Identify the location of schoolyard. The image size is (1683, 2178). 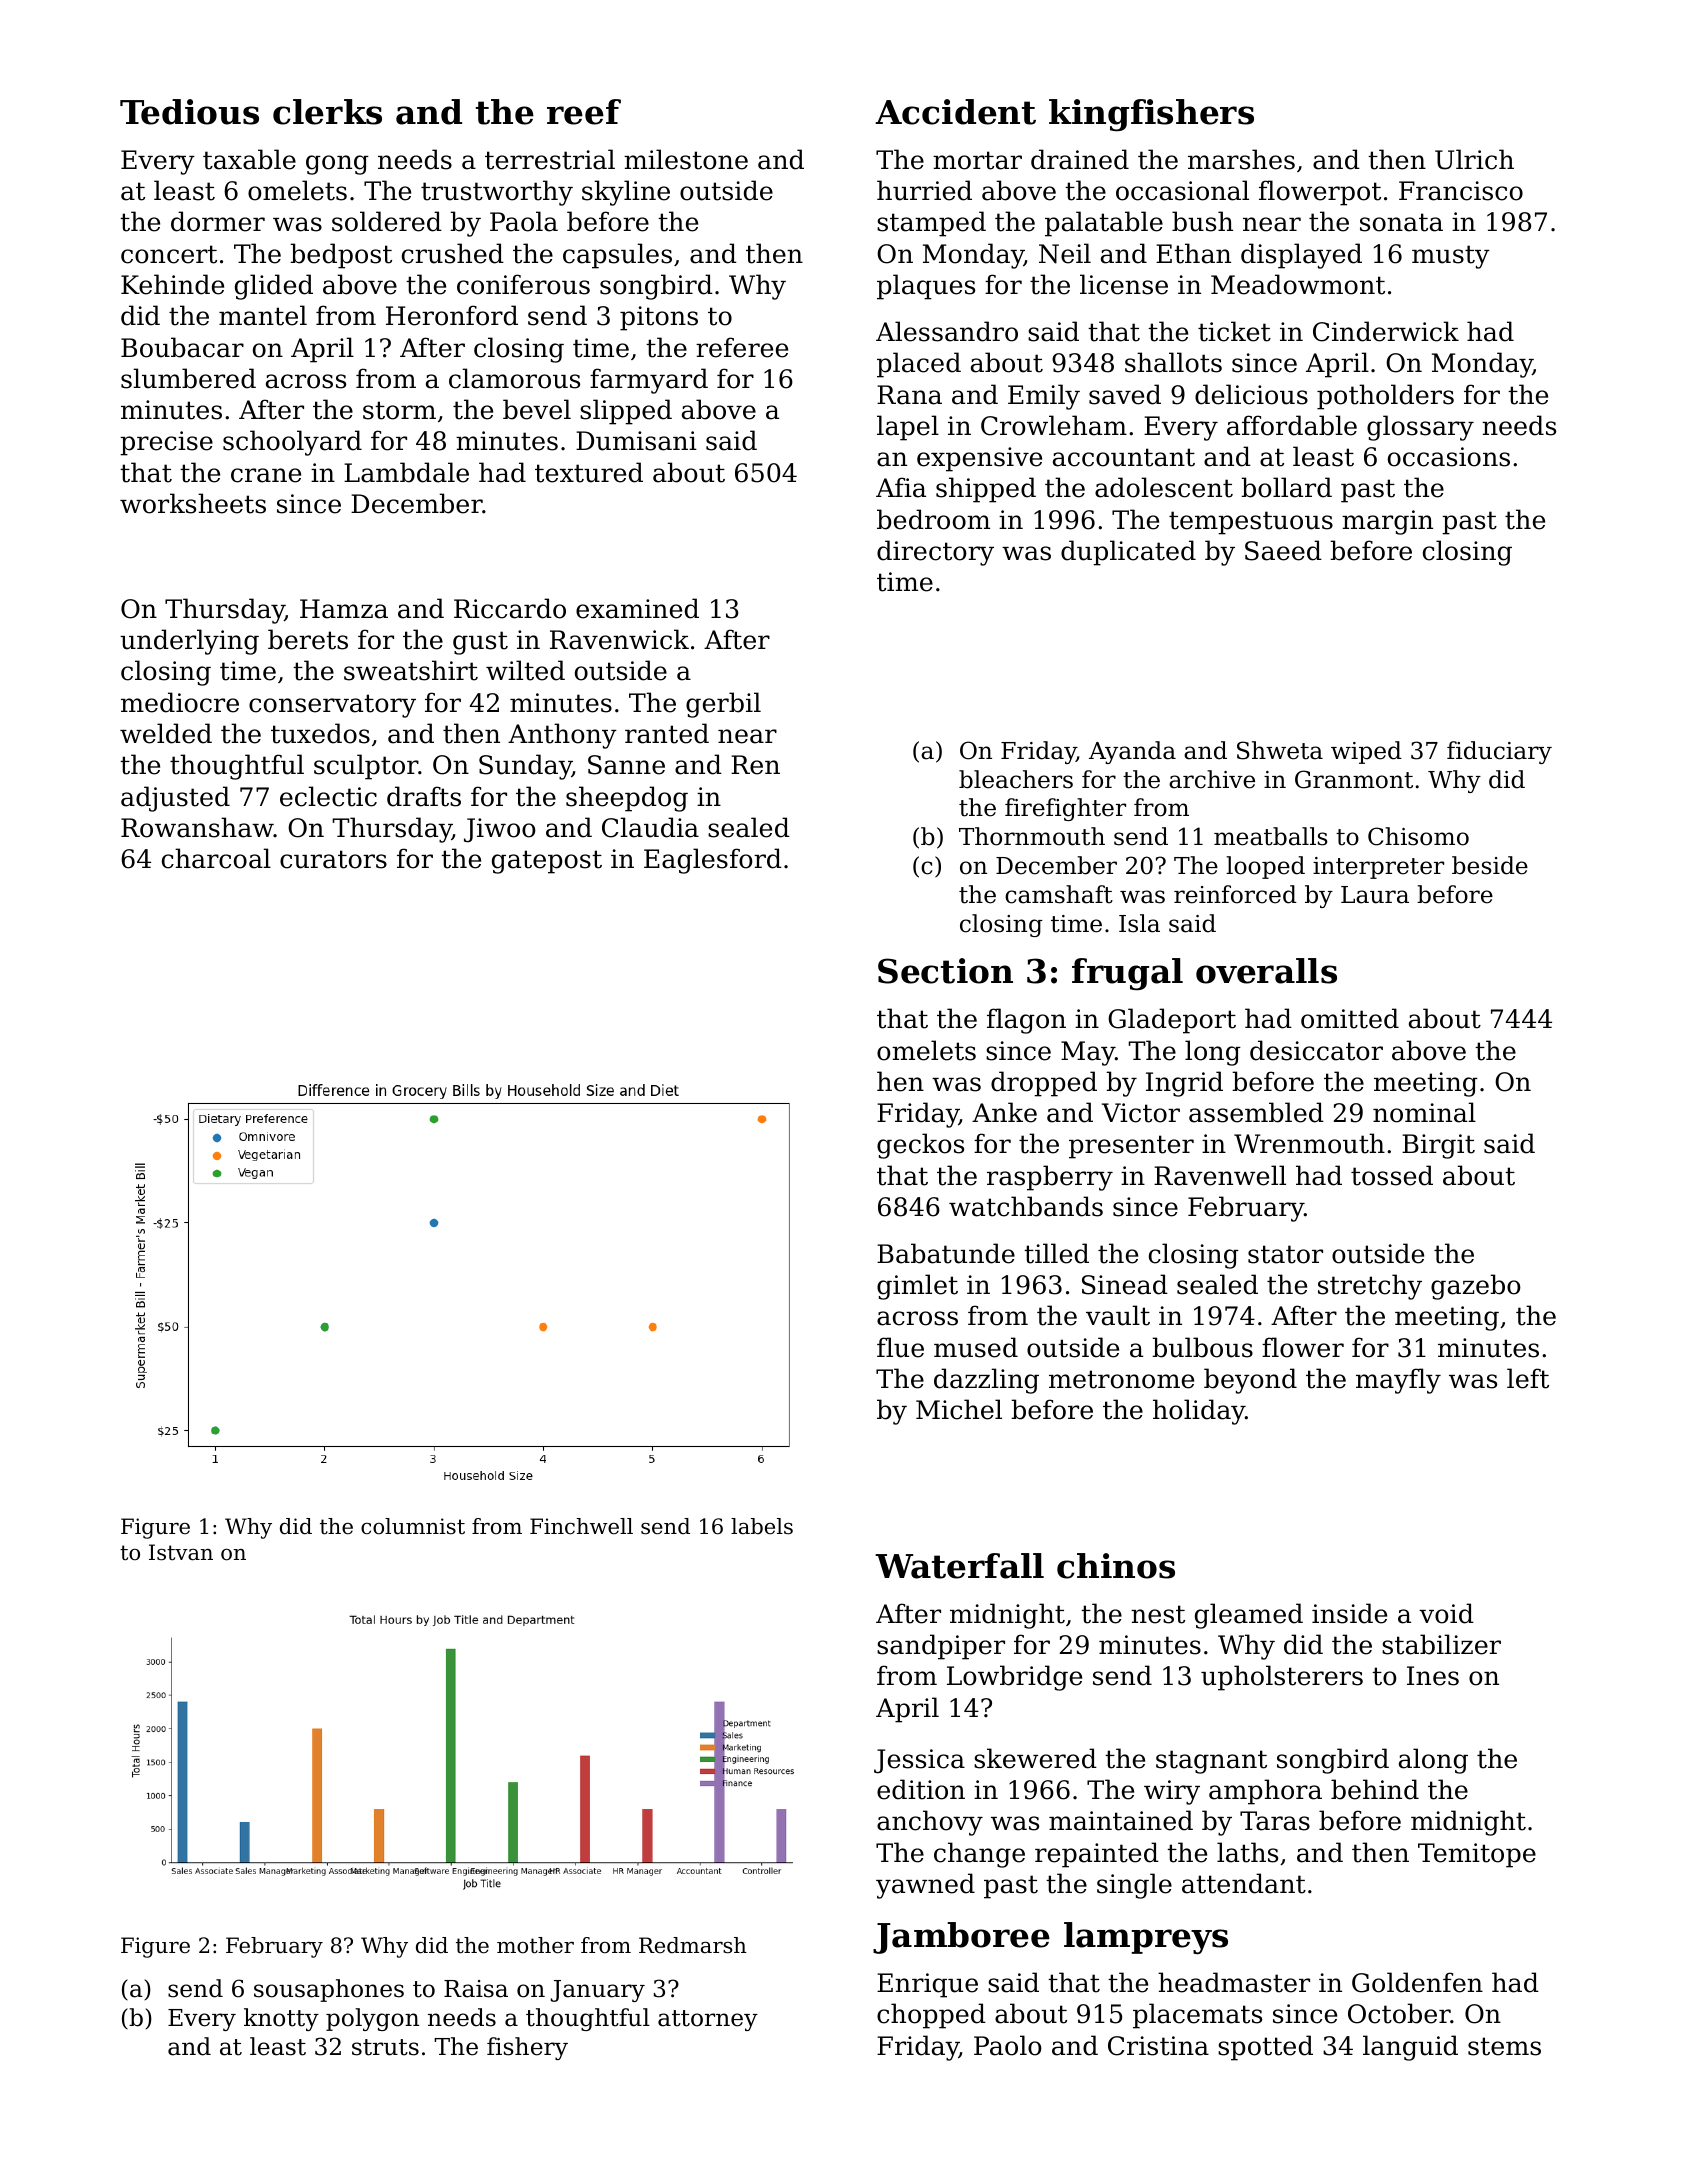
(292, 443).
